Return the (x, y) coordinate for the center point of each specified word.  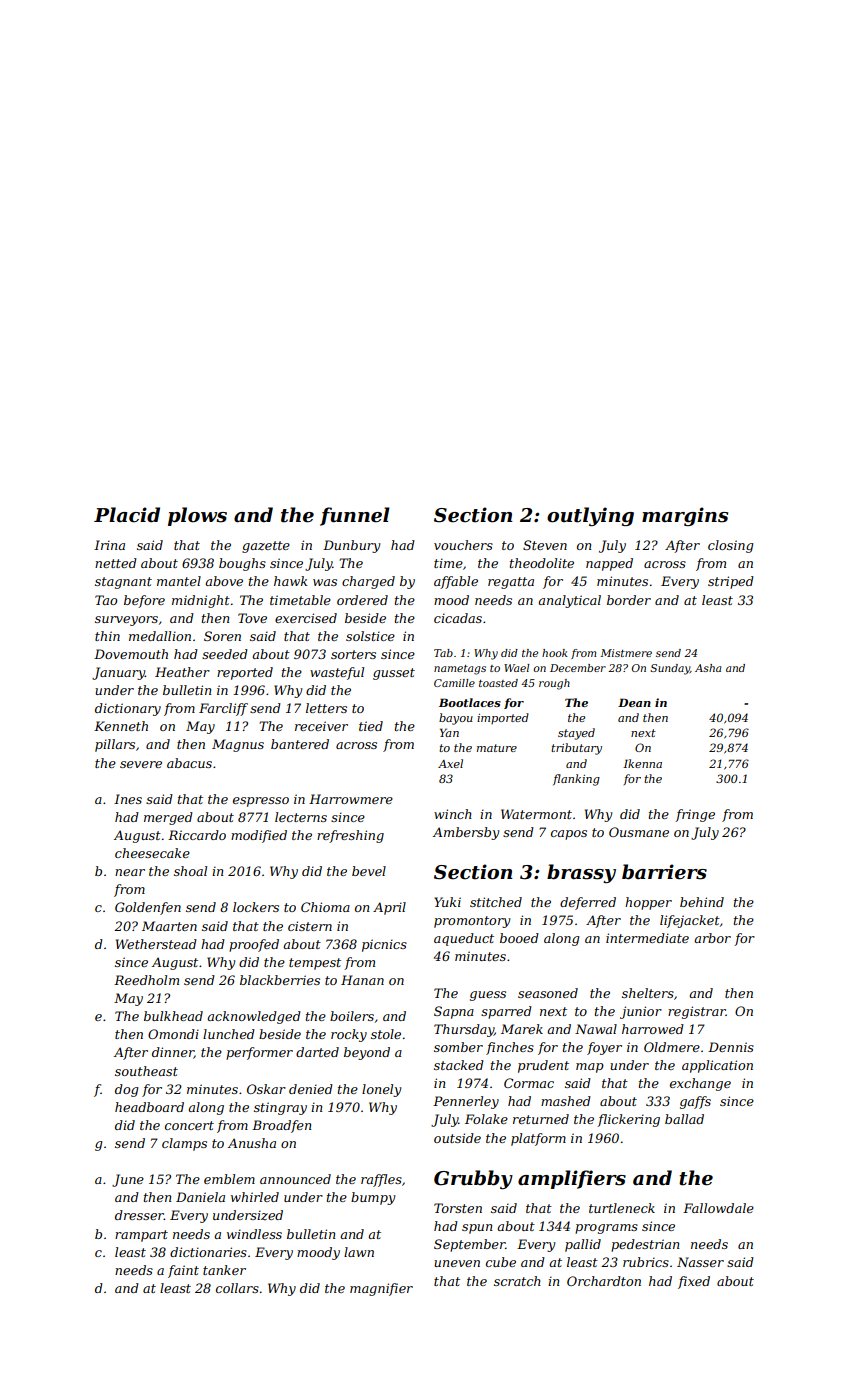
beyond (367, 1053)
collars (237, 1288)
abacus (189, 763)
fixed (694, 1282)
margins (685, 516)
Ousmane (639, 832)
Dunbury (351, 546)
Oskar (266, 1089)
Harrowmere (351, 799)
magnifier (381, 1289)
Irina (109, 545)
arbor (712, 938)
